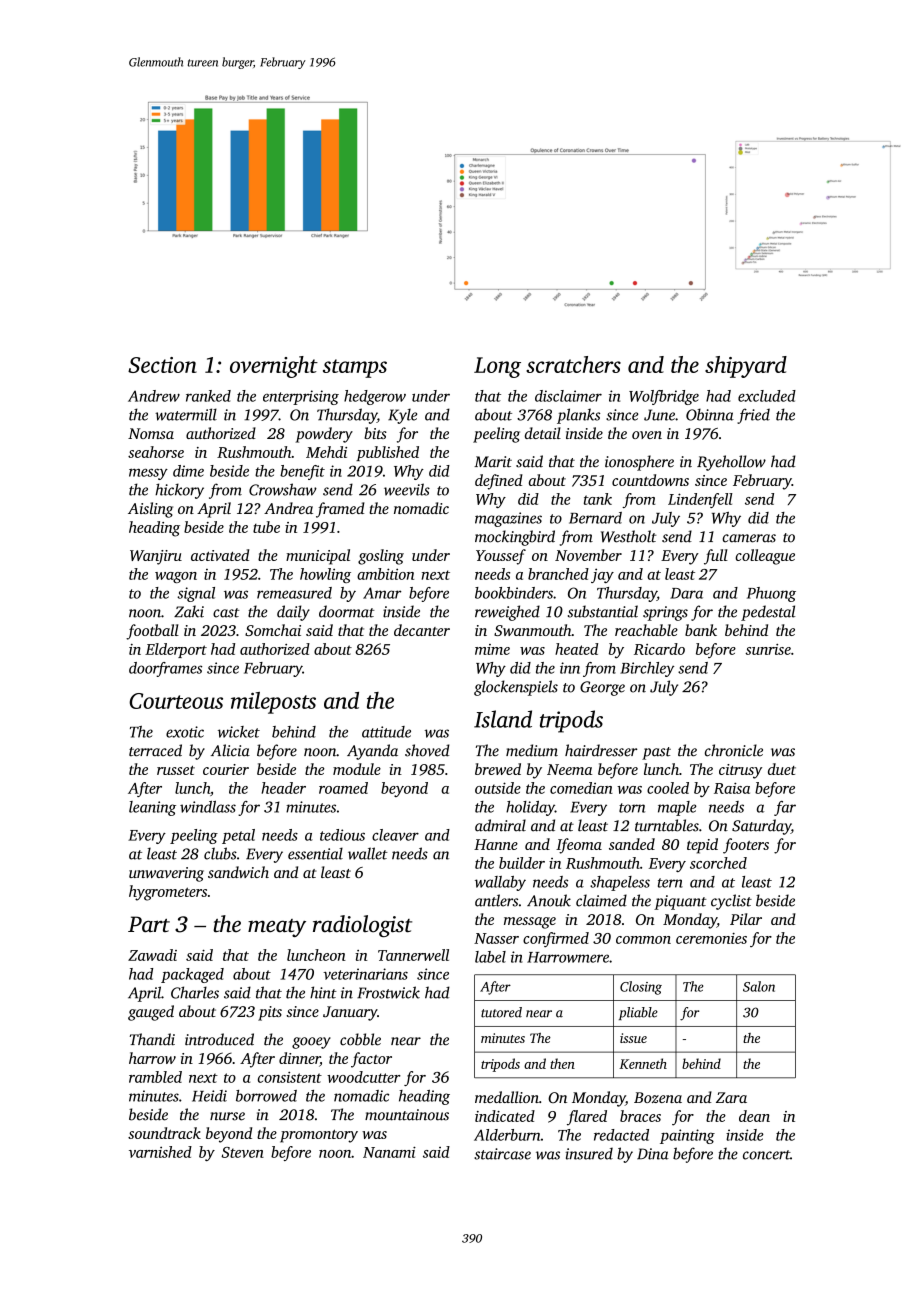  Describe the element at coordinates (179, 491) in the screenshot. I see `hickory` at that location.
